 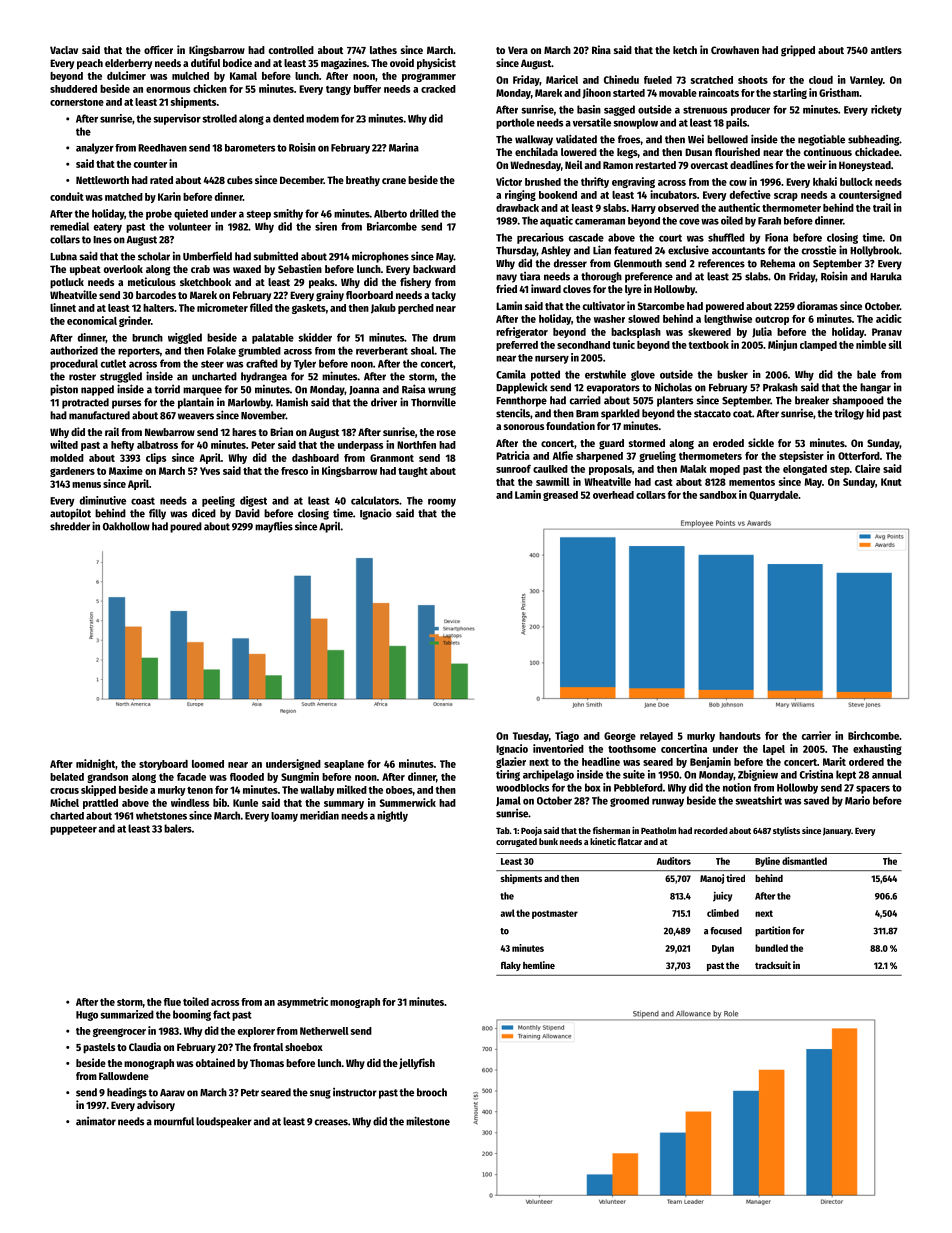 What do you see at coordinates (428, 1121) in the screenshot?
I see `milestone` at bounding box center [428, 1121].
